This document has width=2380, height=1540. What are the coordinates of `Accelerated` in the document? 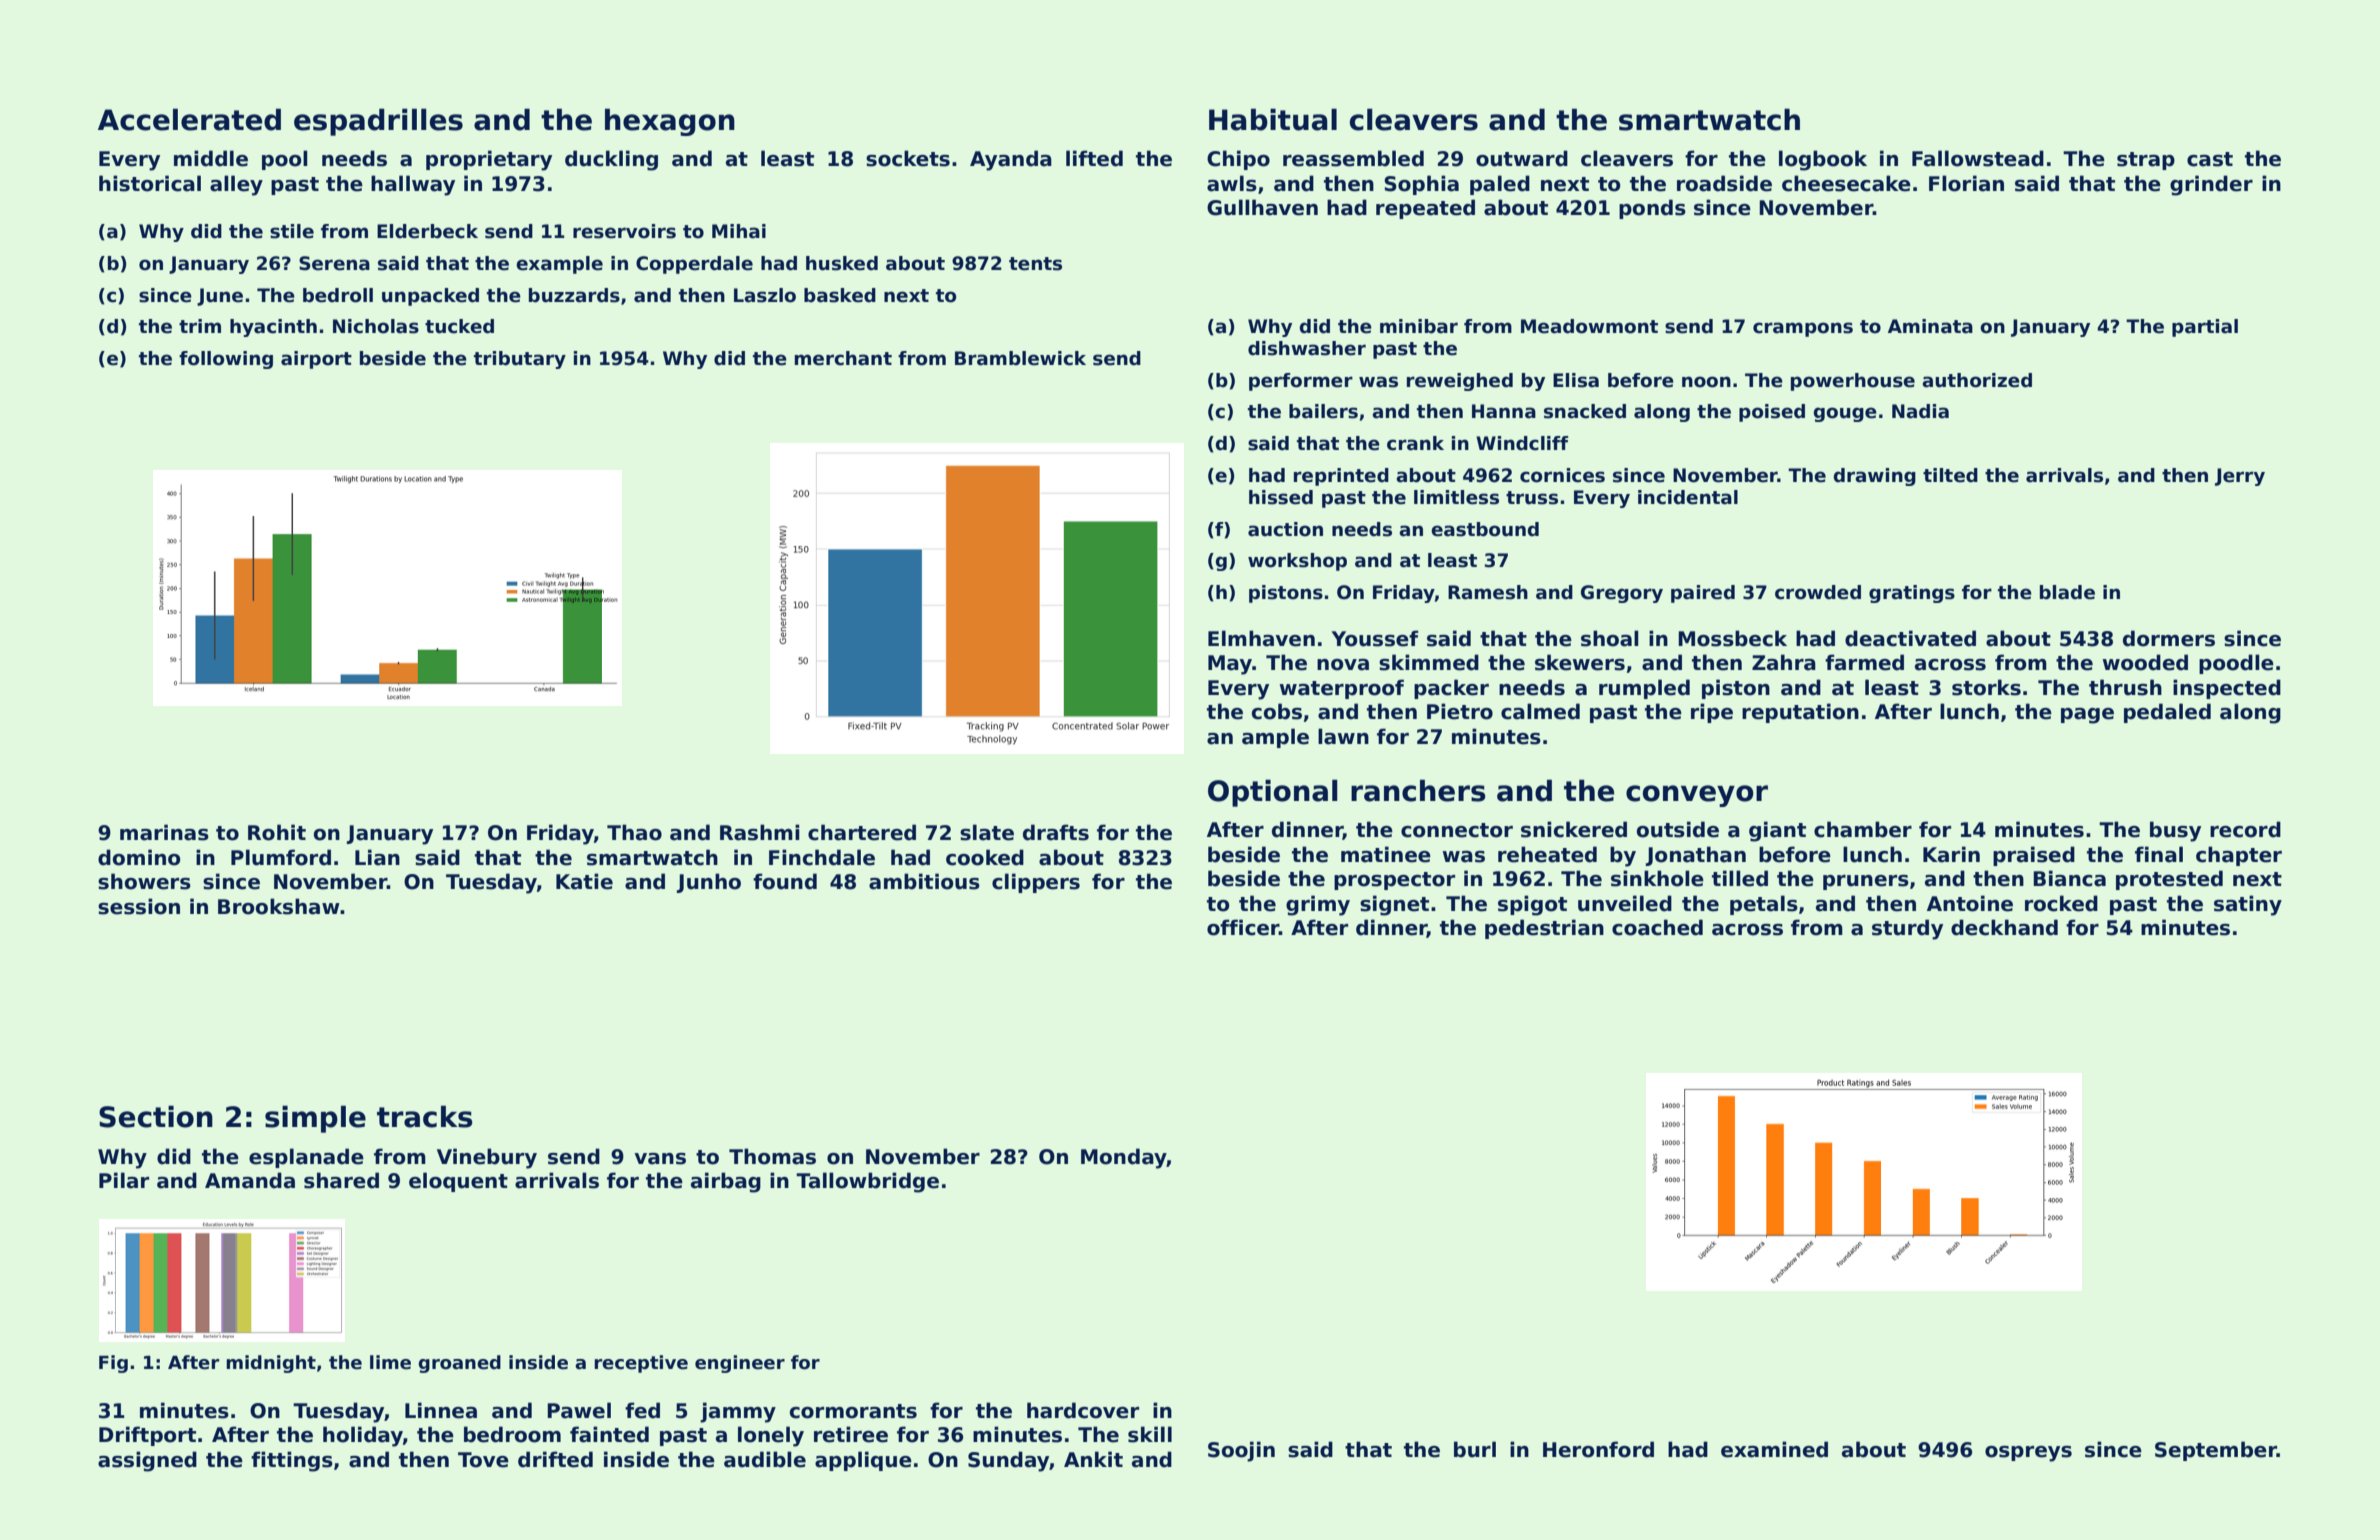 It's located at (189, 119).
